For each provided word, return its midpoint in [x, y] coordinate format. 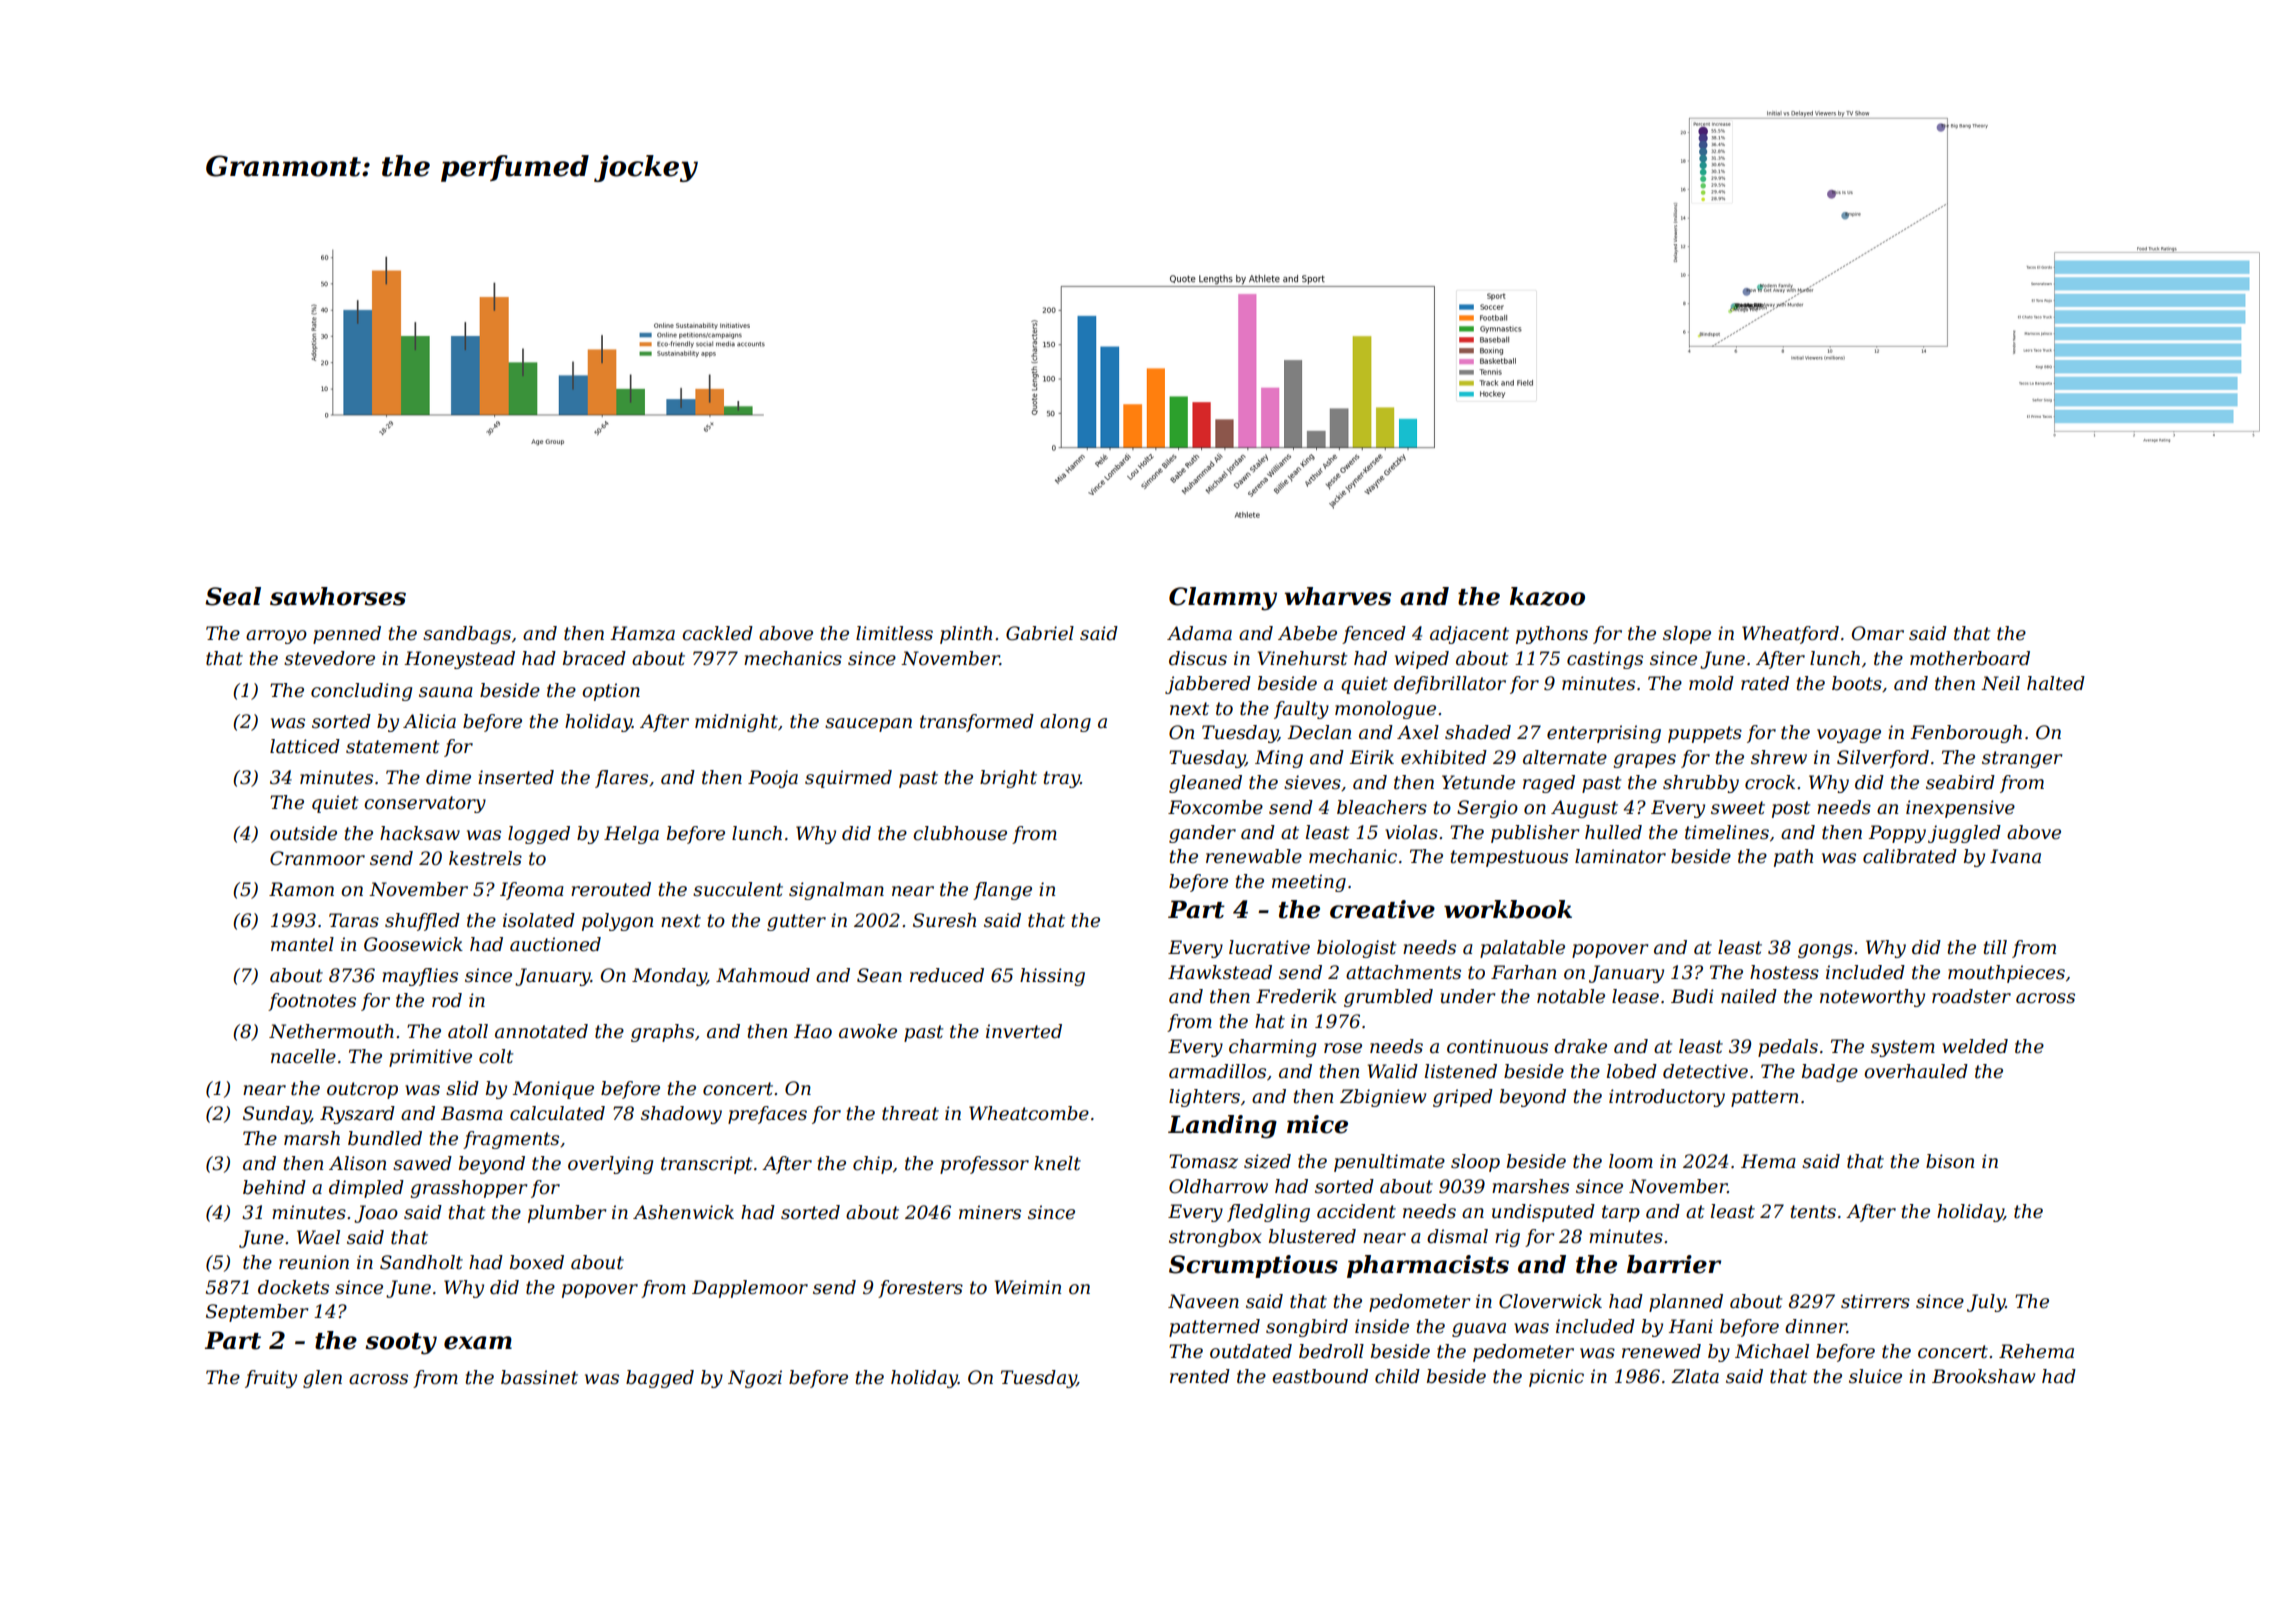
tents [1813, 1212]
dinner [1816, 1326]
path [1793, 858]
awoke [868, 1031]
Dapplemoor [750, 1289]
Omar [1878, 633]
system [1903, 1048]
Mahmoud [763, 975]
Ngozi [755, 1379]
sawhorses [338, 596]
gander [1202, 834]
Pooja [773, 779]
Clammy [1223, 599]
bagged [660, 1379]
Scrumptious [1253, 1266]
